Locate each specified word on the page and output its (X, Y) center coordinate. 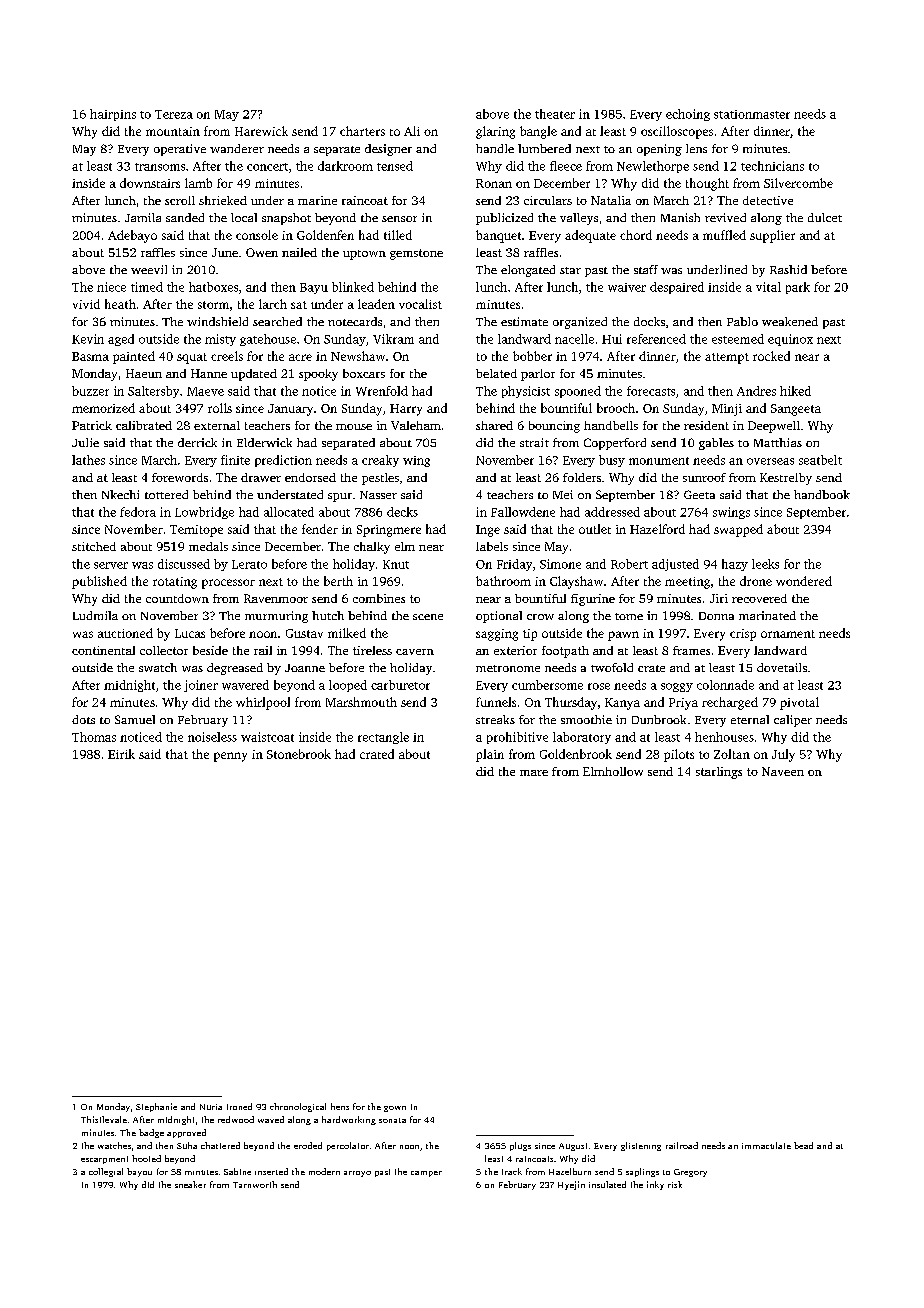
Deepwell (774, 427)
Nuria (211, 1107)
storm (213, 305)
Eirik (121, 754)
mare (534, 773)
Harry (406, 410)
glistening (641, 1146)
